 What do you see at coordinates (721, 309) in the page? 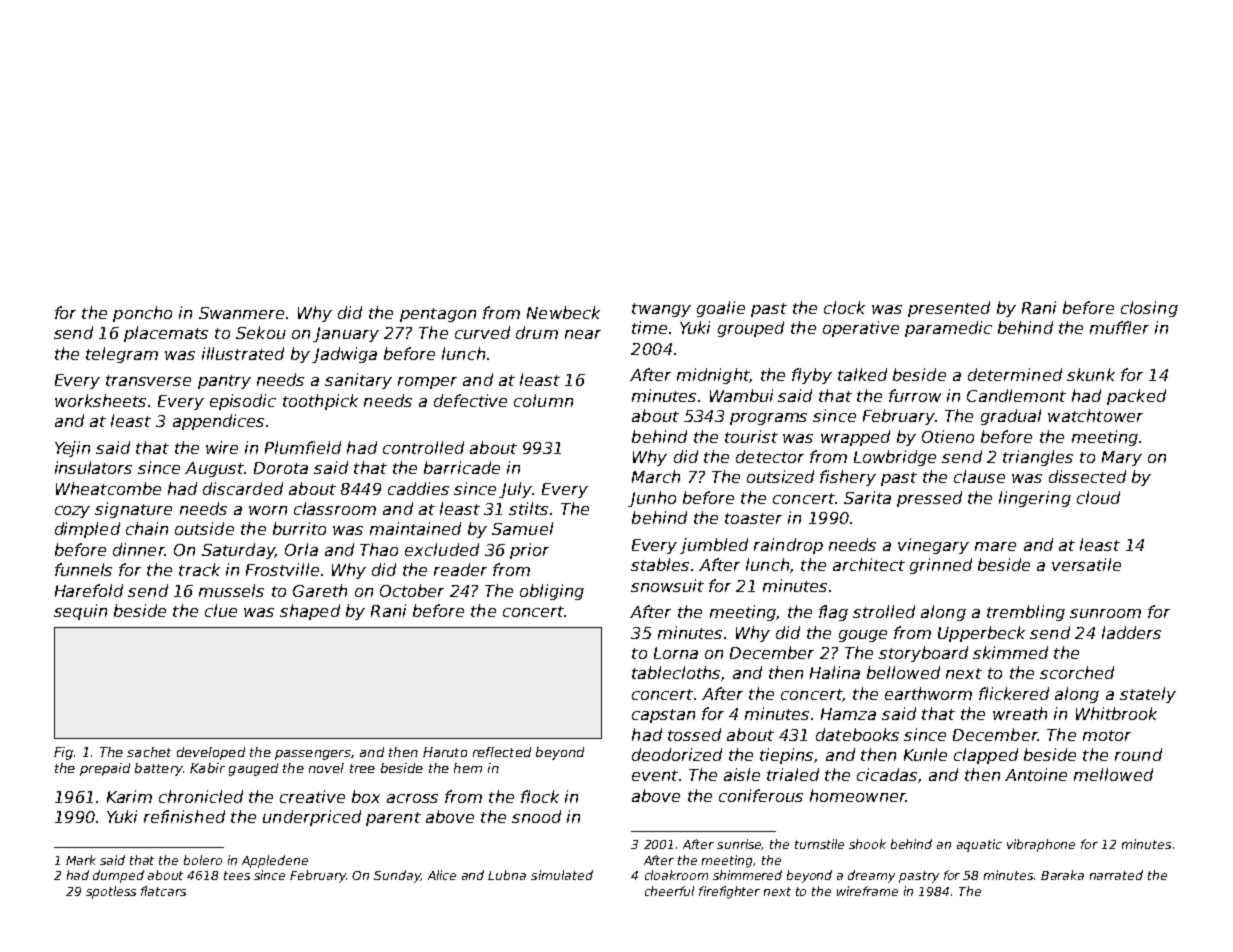
I see `goalie` at bounding box center [721, 309].
